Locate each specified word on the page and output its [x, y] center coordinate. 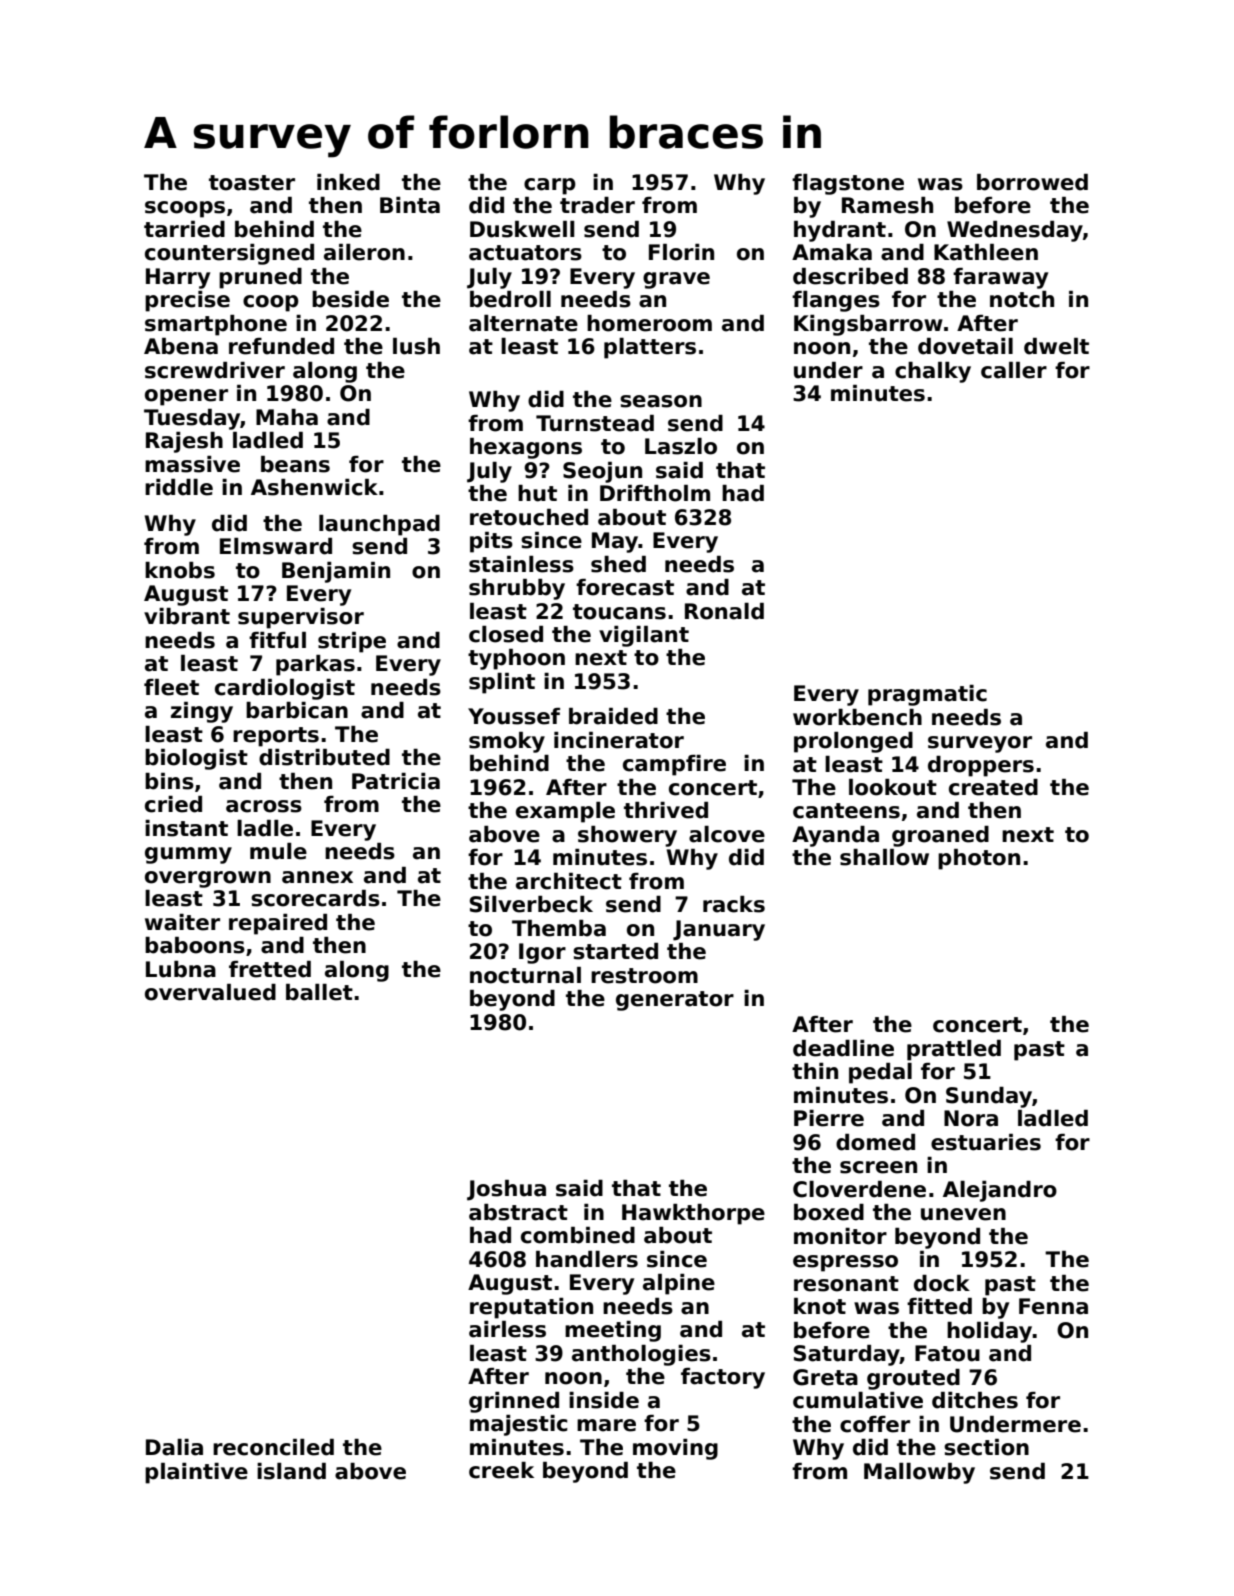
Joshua [506, 1190]
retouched [529, 517]
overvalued [210, 992]
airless [507, 1329]
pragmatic [927, 695]
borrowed [1032, 182]
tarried [184, 229]
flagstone [848, 184]
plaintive [196, 1473]
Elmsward [276, 546]
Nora [971, 1118]
